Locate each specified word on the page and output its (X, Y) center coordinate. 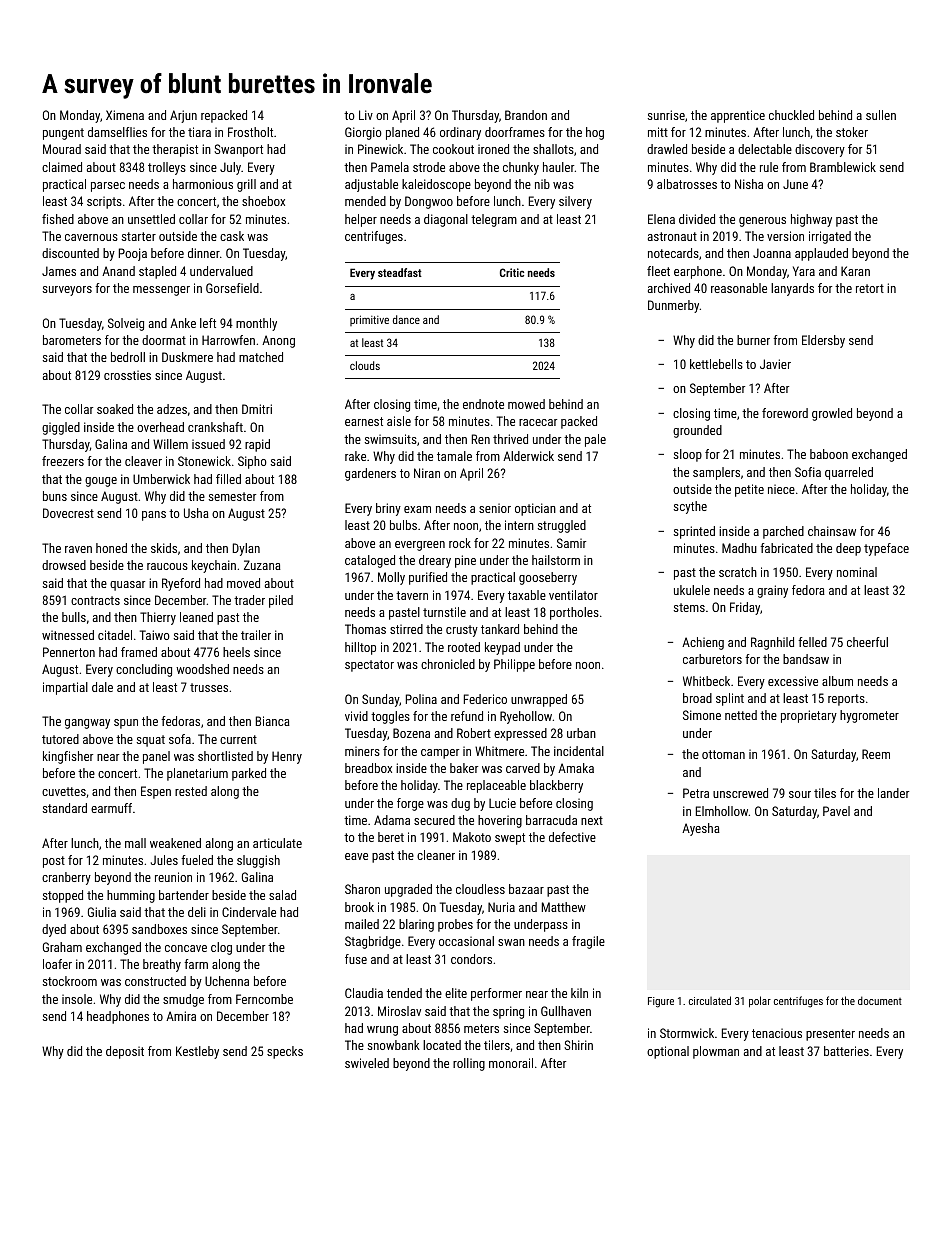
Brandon (526, 115)
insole (77, 999)
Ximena (125, 115)
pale (595, 440)
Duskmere (187, 357)
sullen (881, 115)
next (592, 820)
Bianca (273, 721)
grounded (697, 431)
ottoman (723, 754)
